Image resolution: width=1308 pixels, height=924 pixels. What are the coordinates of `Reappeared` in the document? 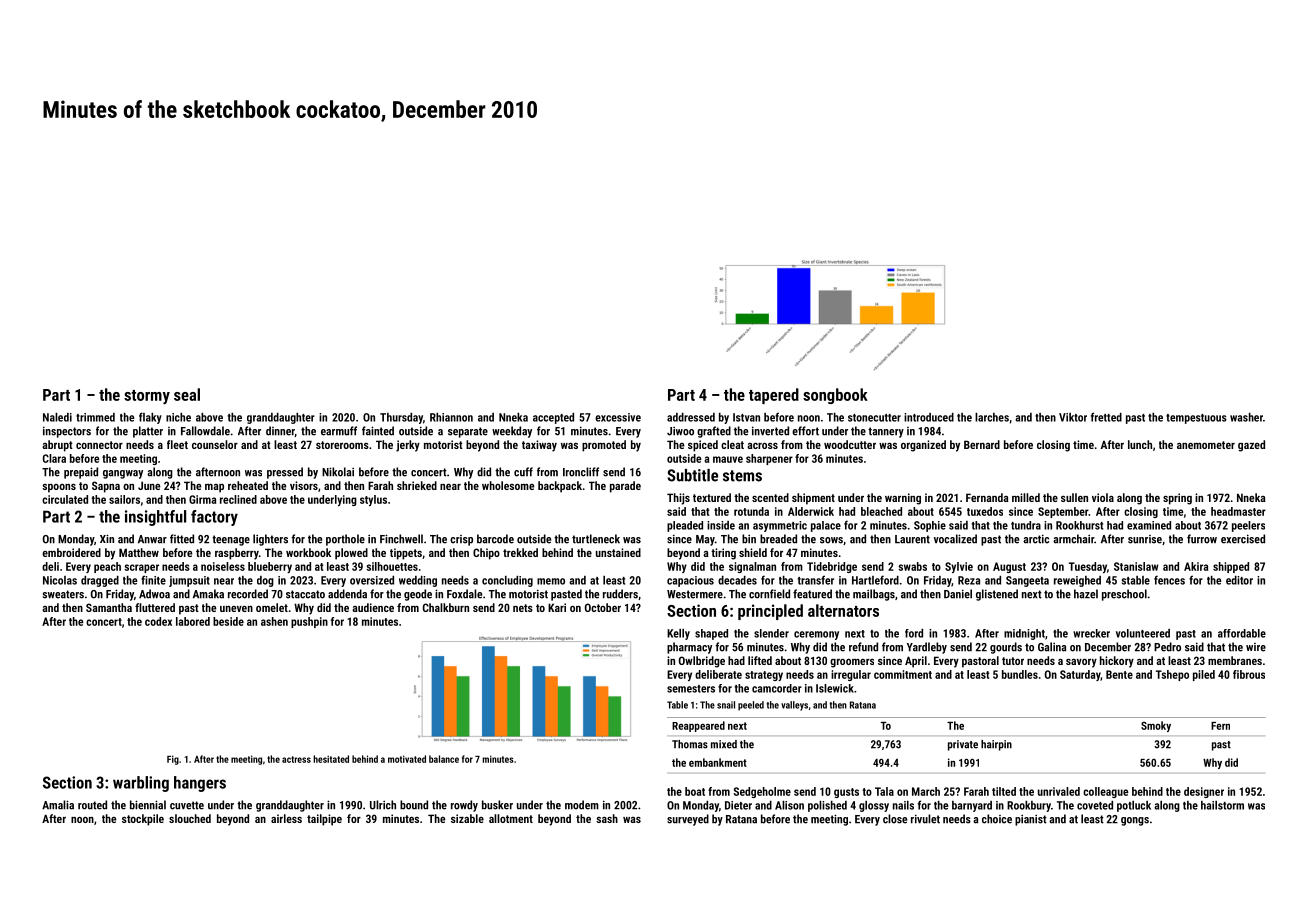 It's located at (698, 726).
